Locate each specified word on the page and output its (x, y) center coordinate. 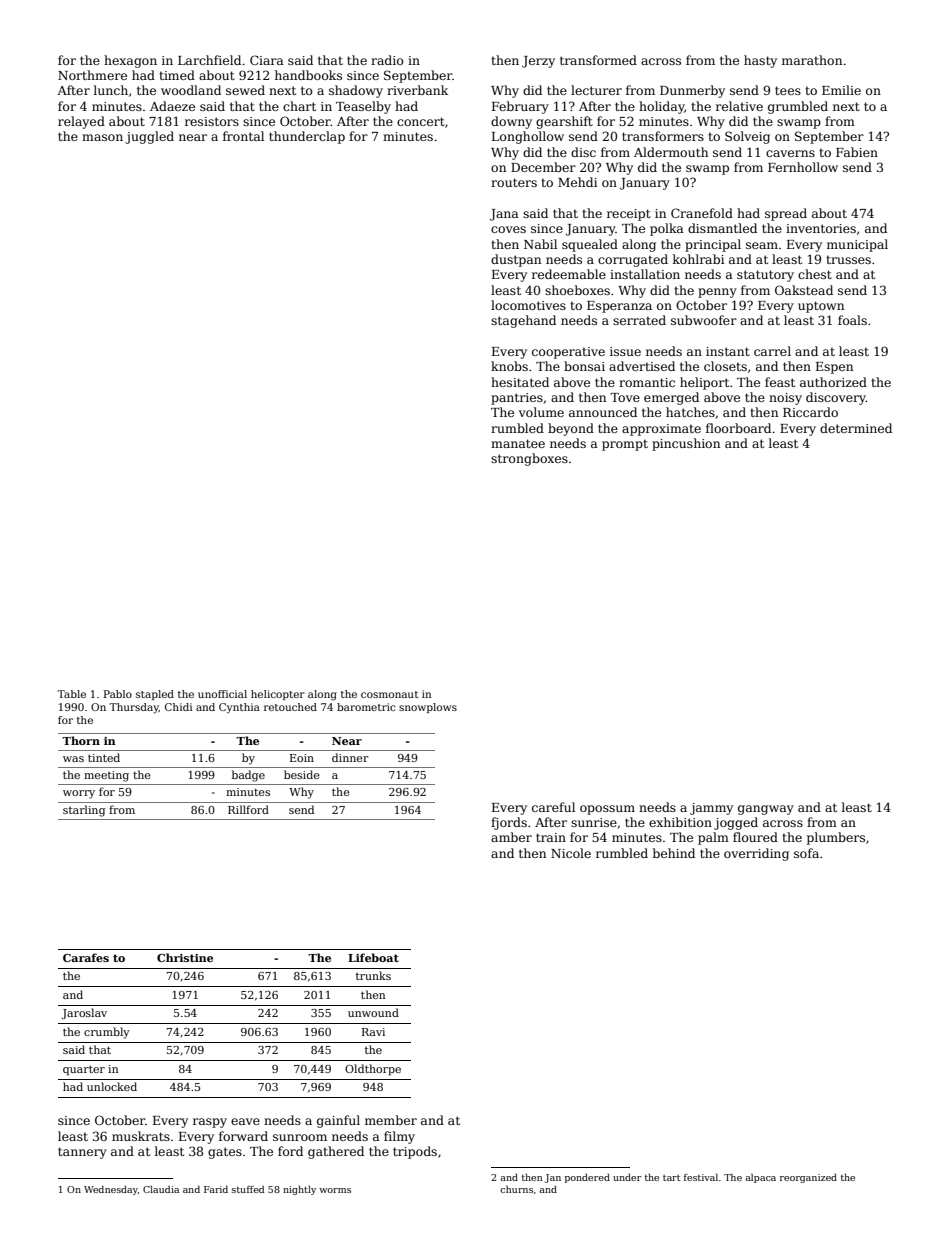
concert (421, 121)
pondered (587, 1178)
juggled (149, 137)
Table (71, 694)
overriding (756, 854)
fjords (509, 823)
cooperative (568, 353)
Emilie (841, 90)
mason (102, 137)
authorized (833, 382)
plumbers (836, 838)
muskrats (141, 1136)
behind (674, 853)
